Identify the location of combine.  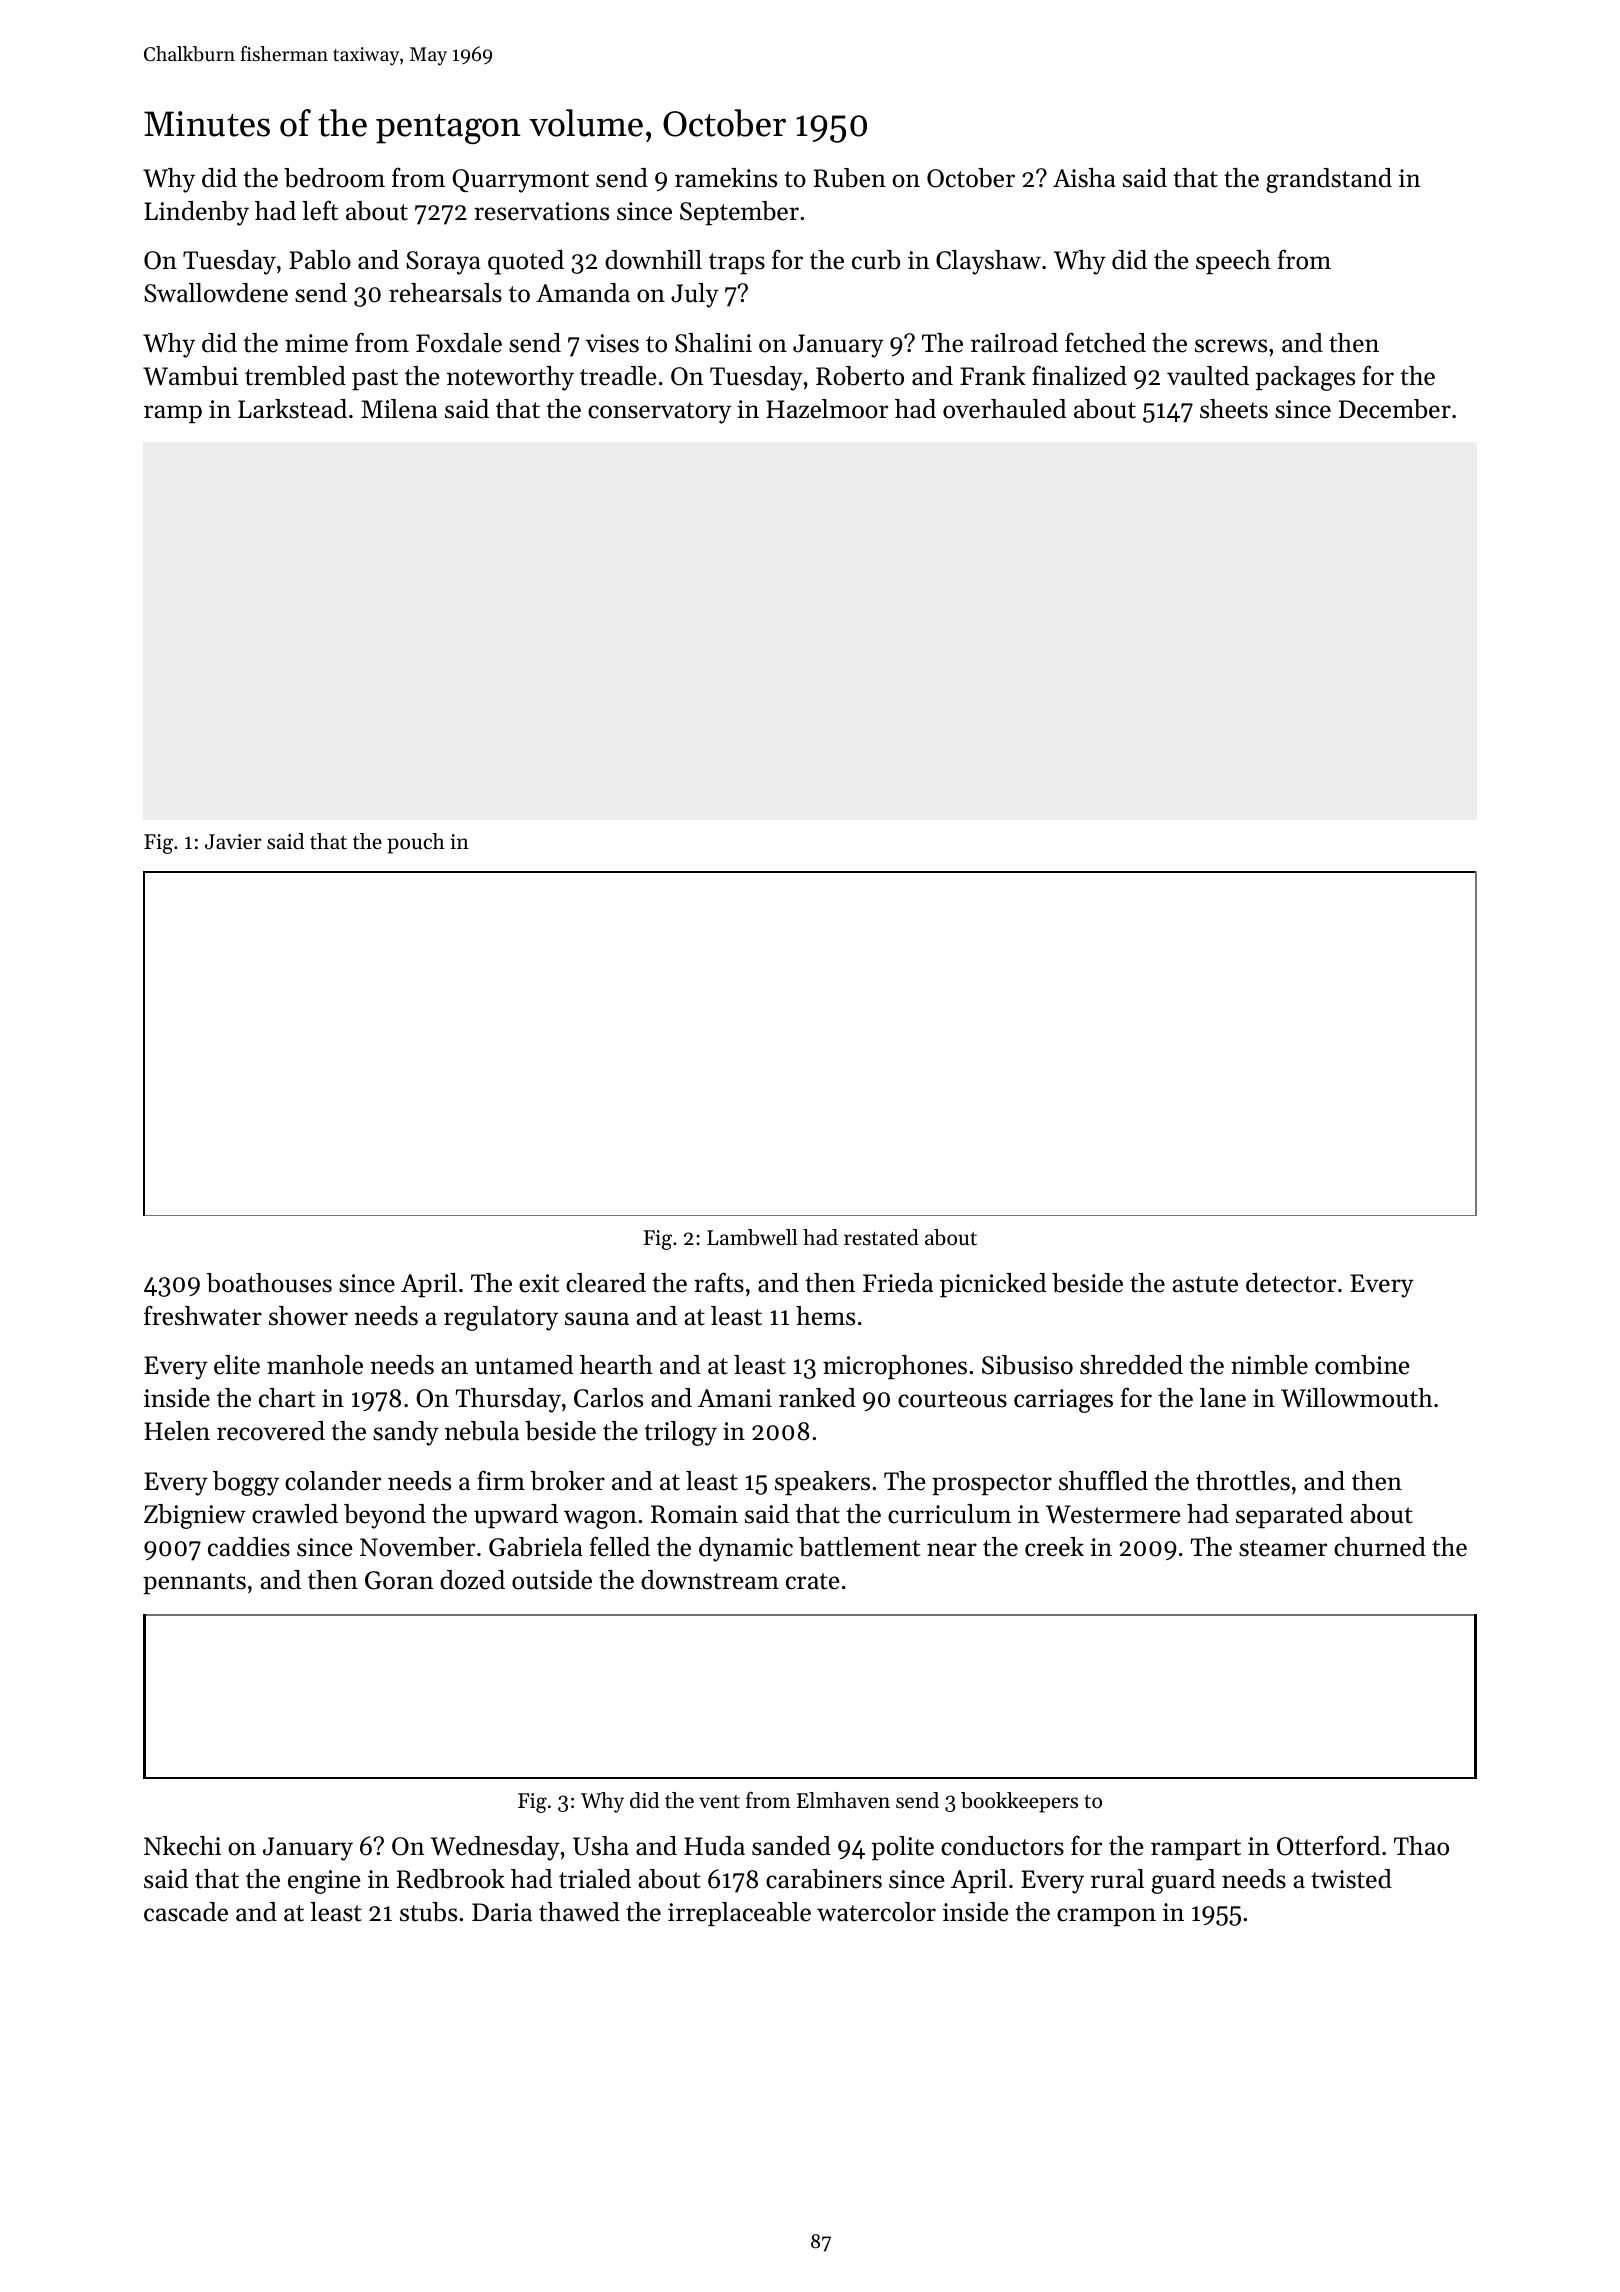
(1362, 1365).
